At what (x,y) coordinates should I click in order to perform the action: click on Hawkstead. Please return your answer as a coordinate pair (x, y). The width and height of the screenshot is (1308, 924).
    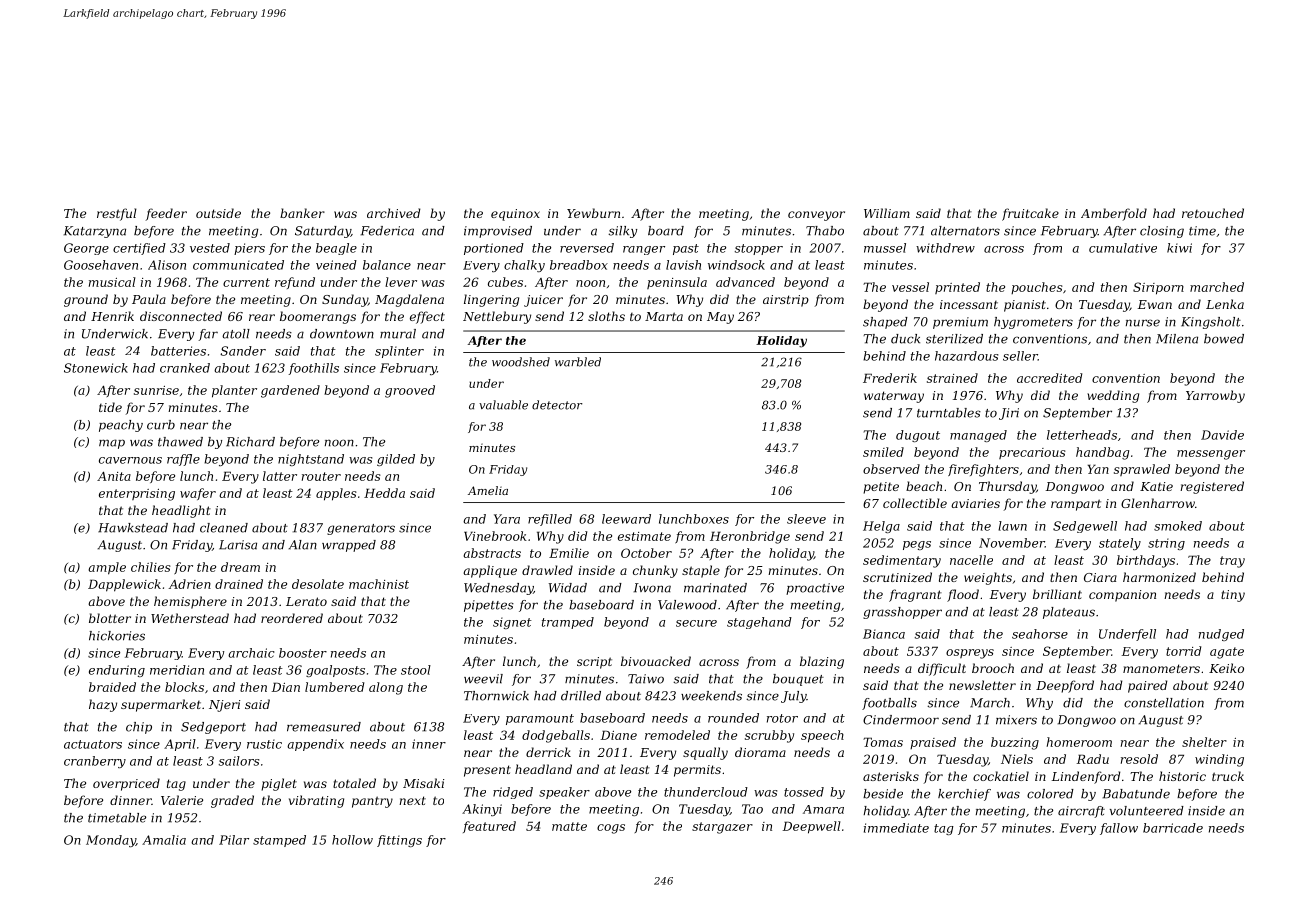
    Looking at the image, I should click on (133, 528).
